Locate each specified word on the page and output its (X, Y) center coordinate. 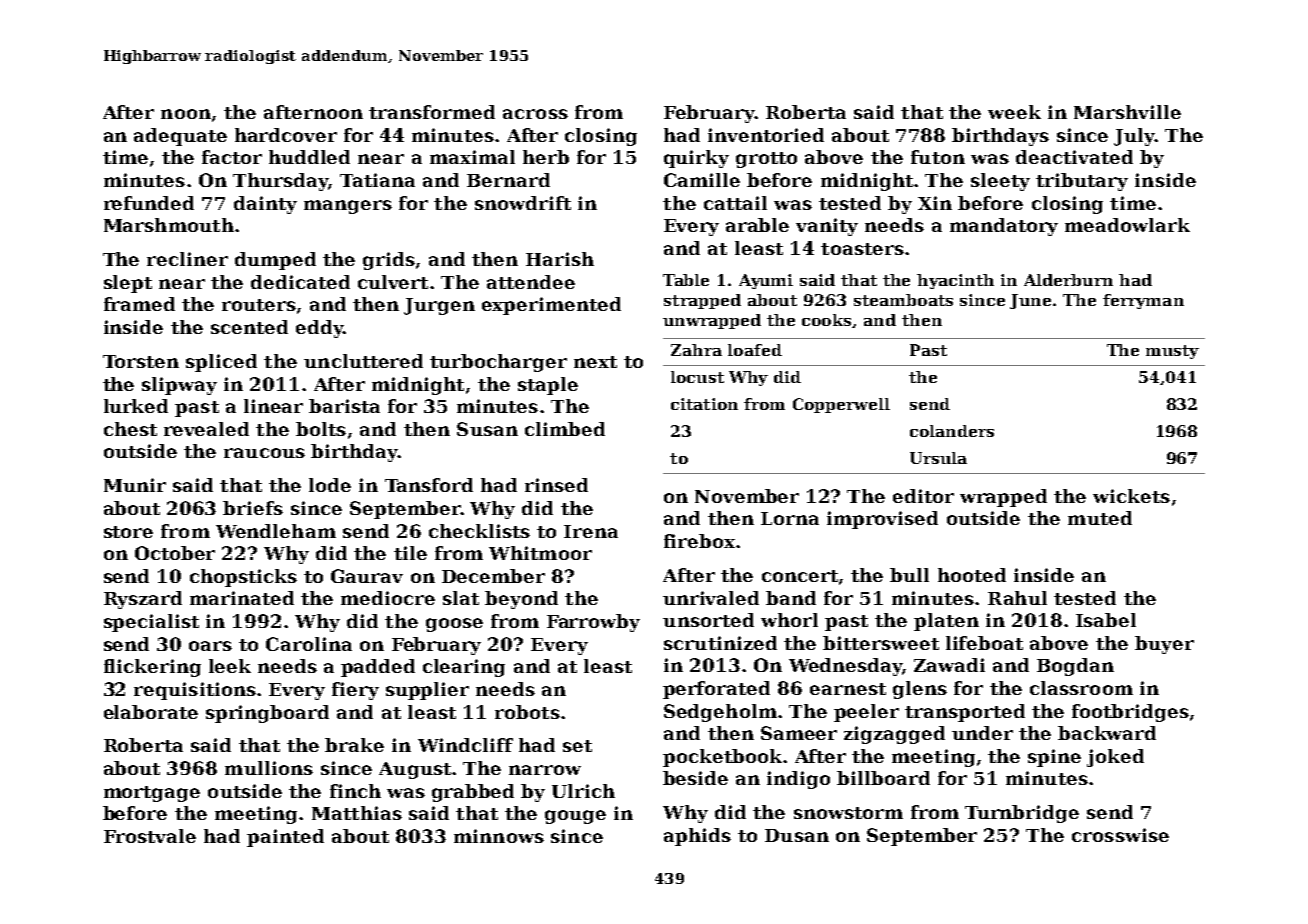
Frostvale (150, 836)
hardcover (286, 135)
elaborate (151, 712)
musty (1172, 352)
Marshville (1127, 112)
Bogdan (1075, 667)
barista (344, 406)
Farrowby (593, 623)
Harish (560, 259)
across (535, 114)
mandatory (1004, 227)
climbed (565, 429)
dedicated (300, 282)
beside (695, 778)
